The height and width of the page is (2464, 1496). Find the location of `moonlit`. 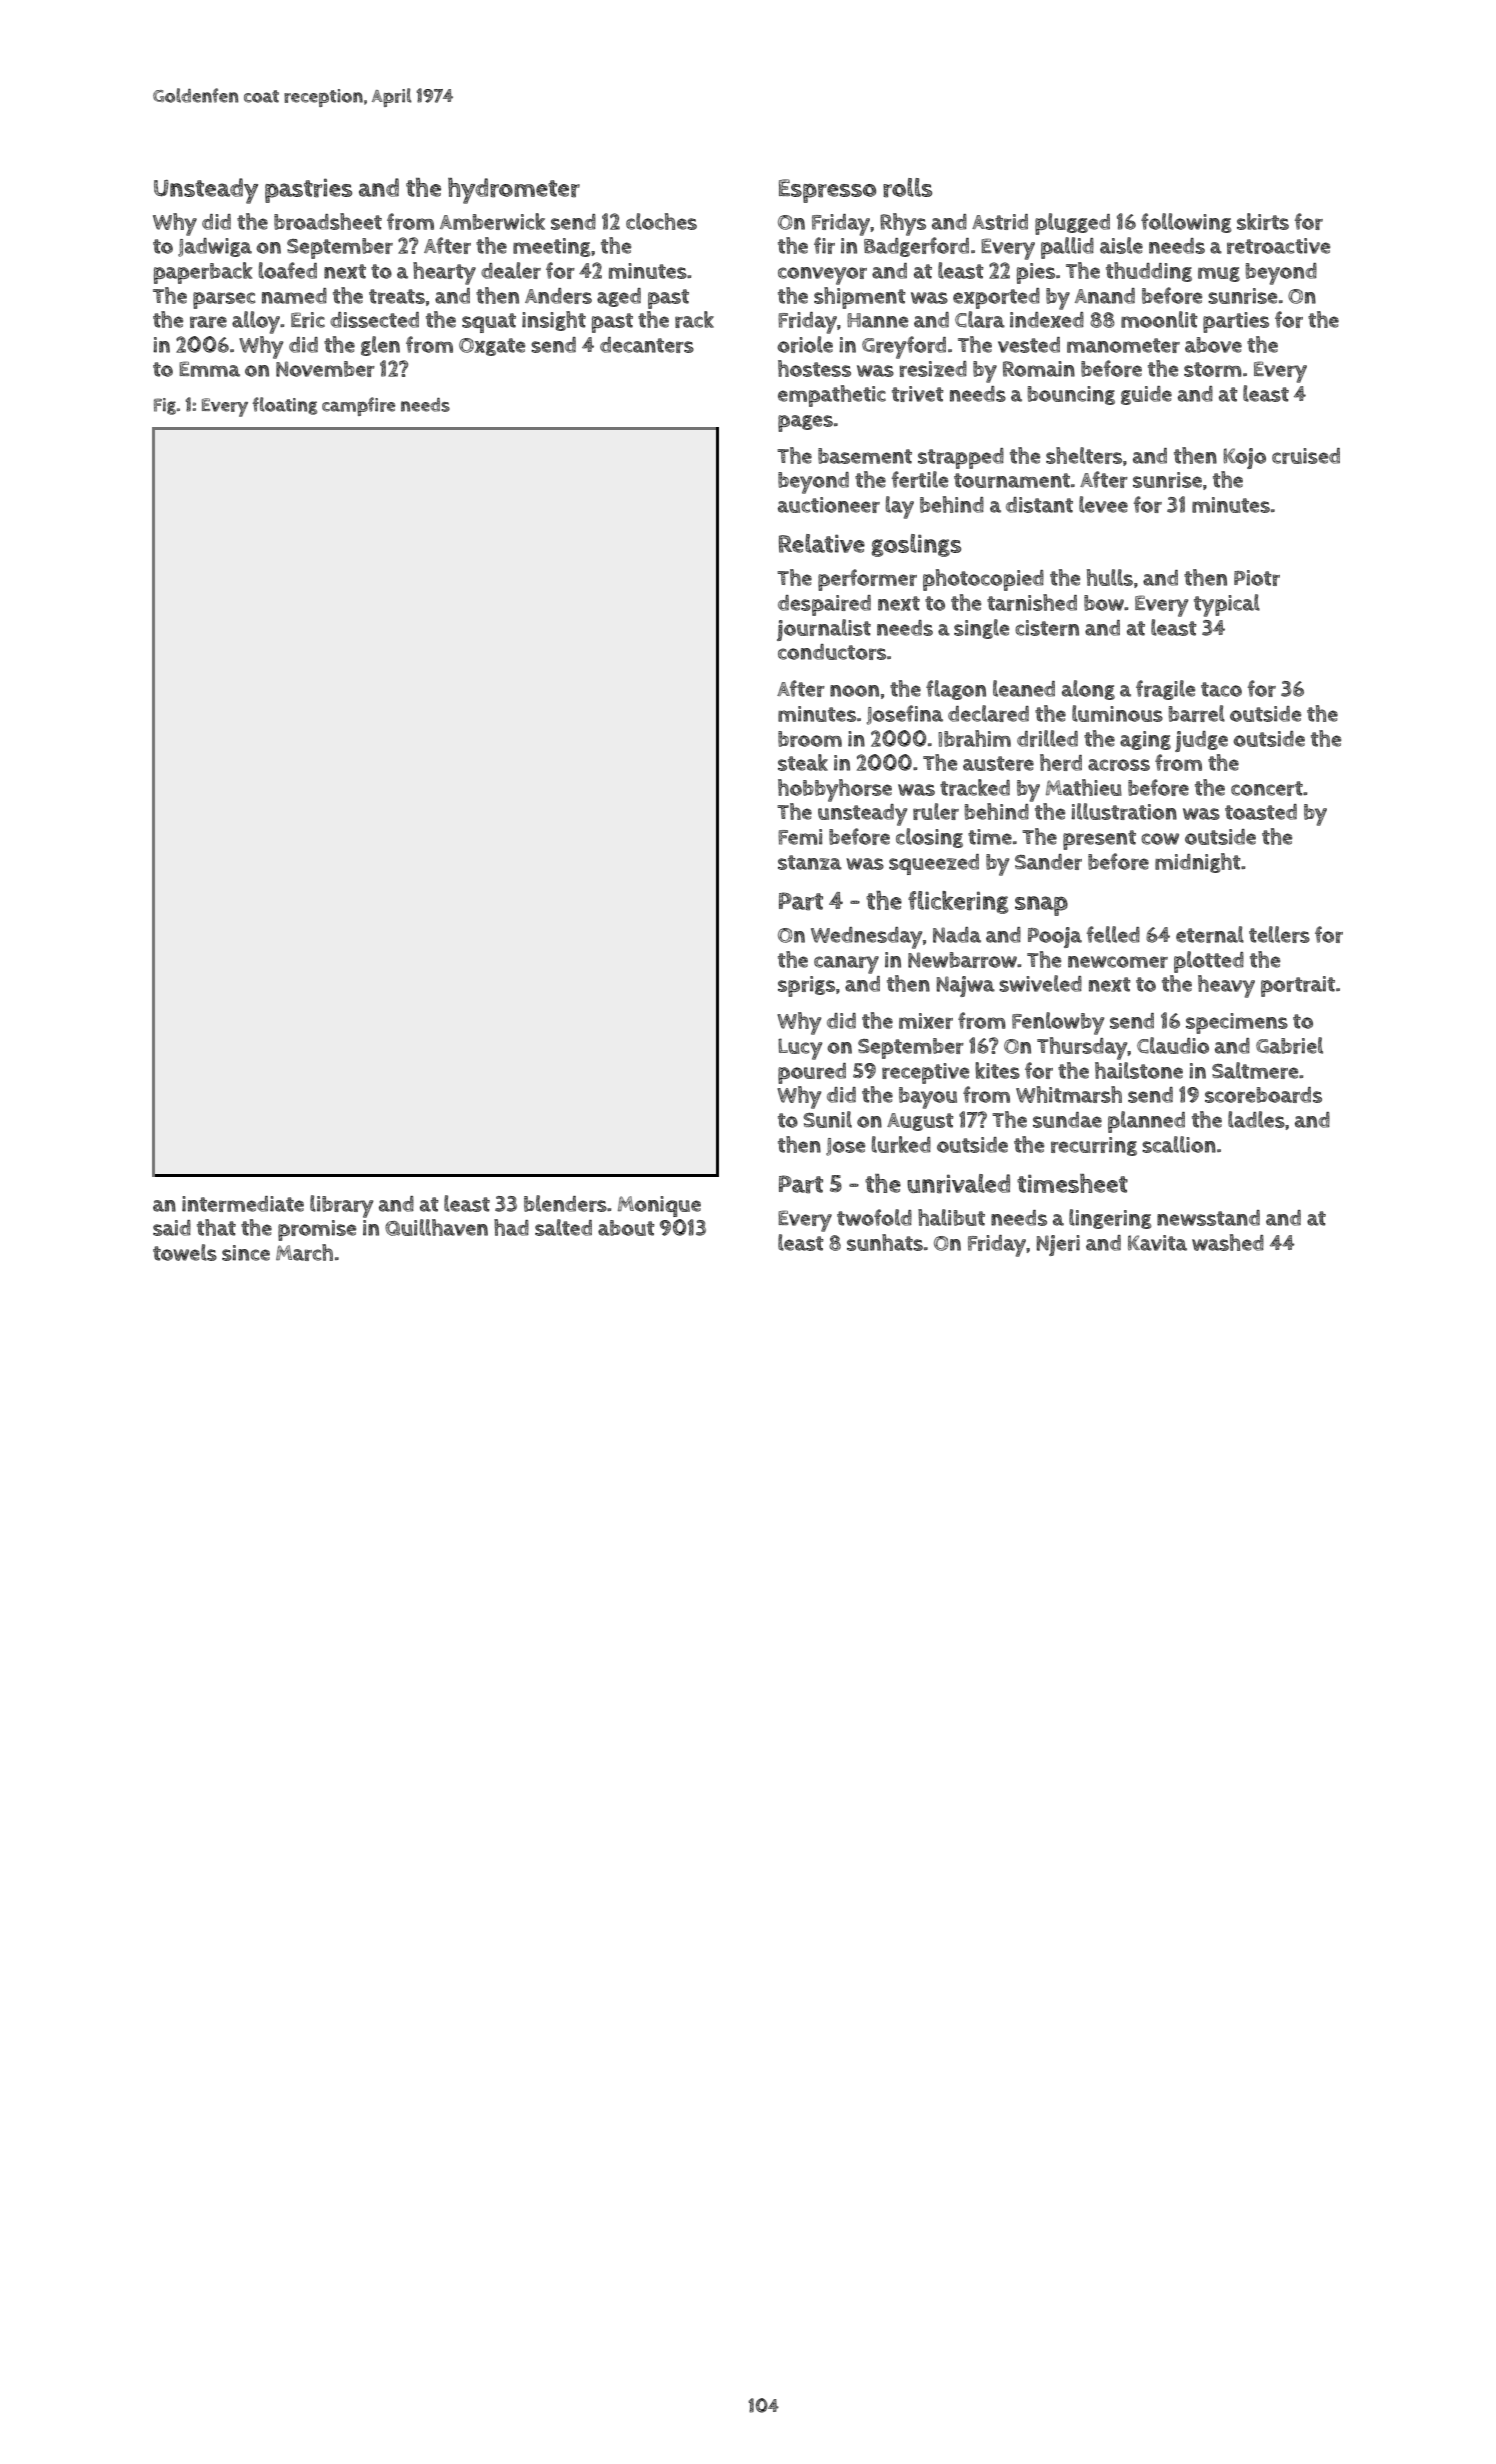

moonlit is located at coordinates (1159, 319).
